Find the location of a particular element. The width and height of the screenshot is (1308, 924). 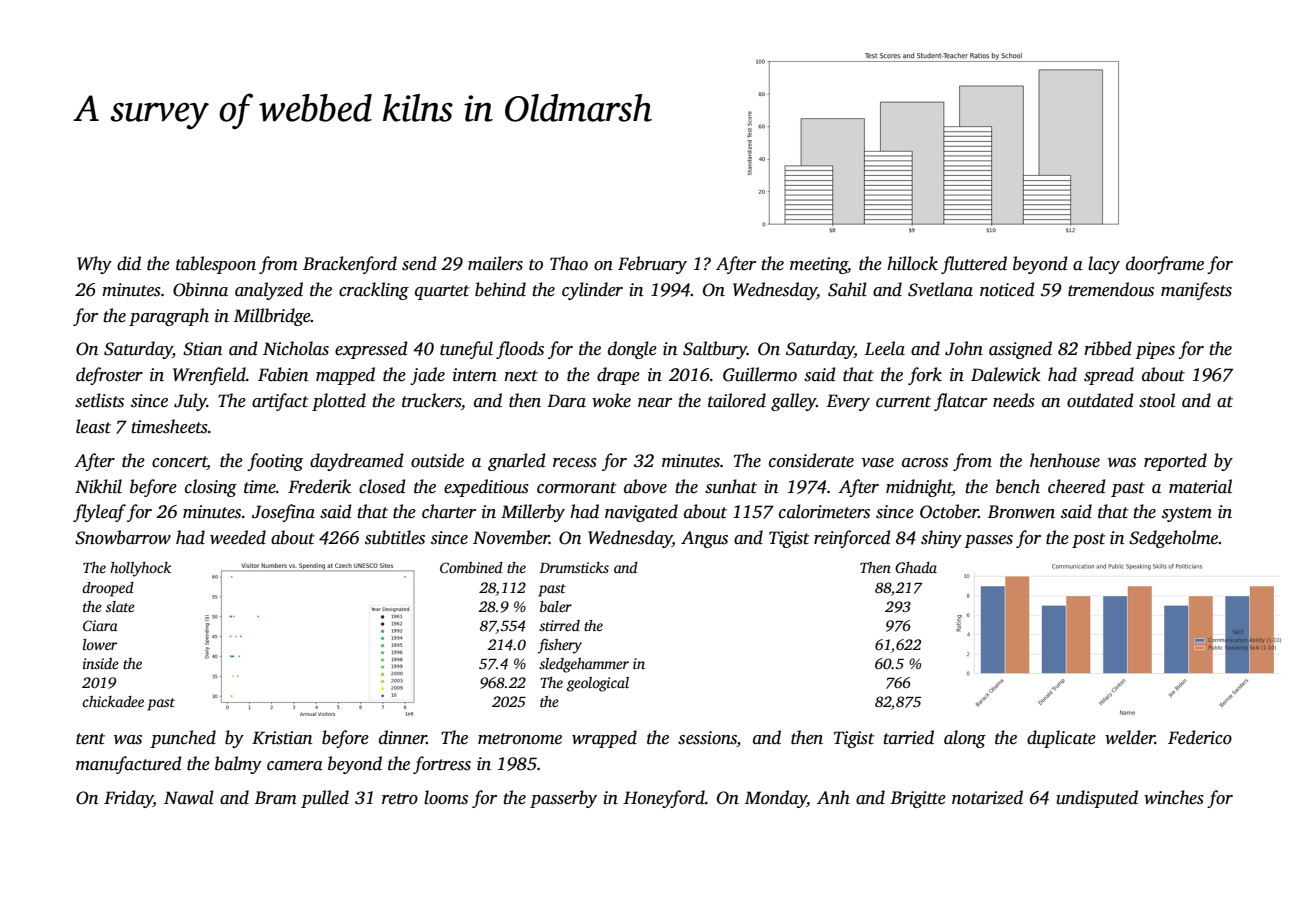

sledgehammer is located at coordinates (584, 665).
